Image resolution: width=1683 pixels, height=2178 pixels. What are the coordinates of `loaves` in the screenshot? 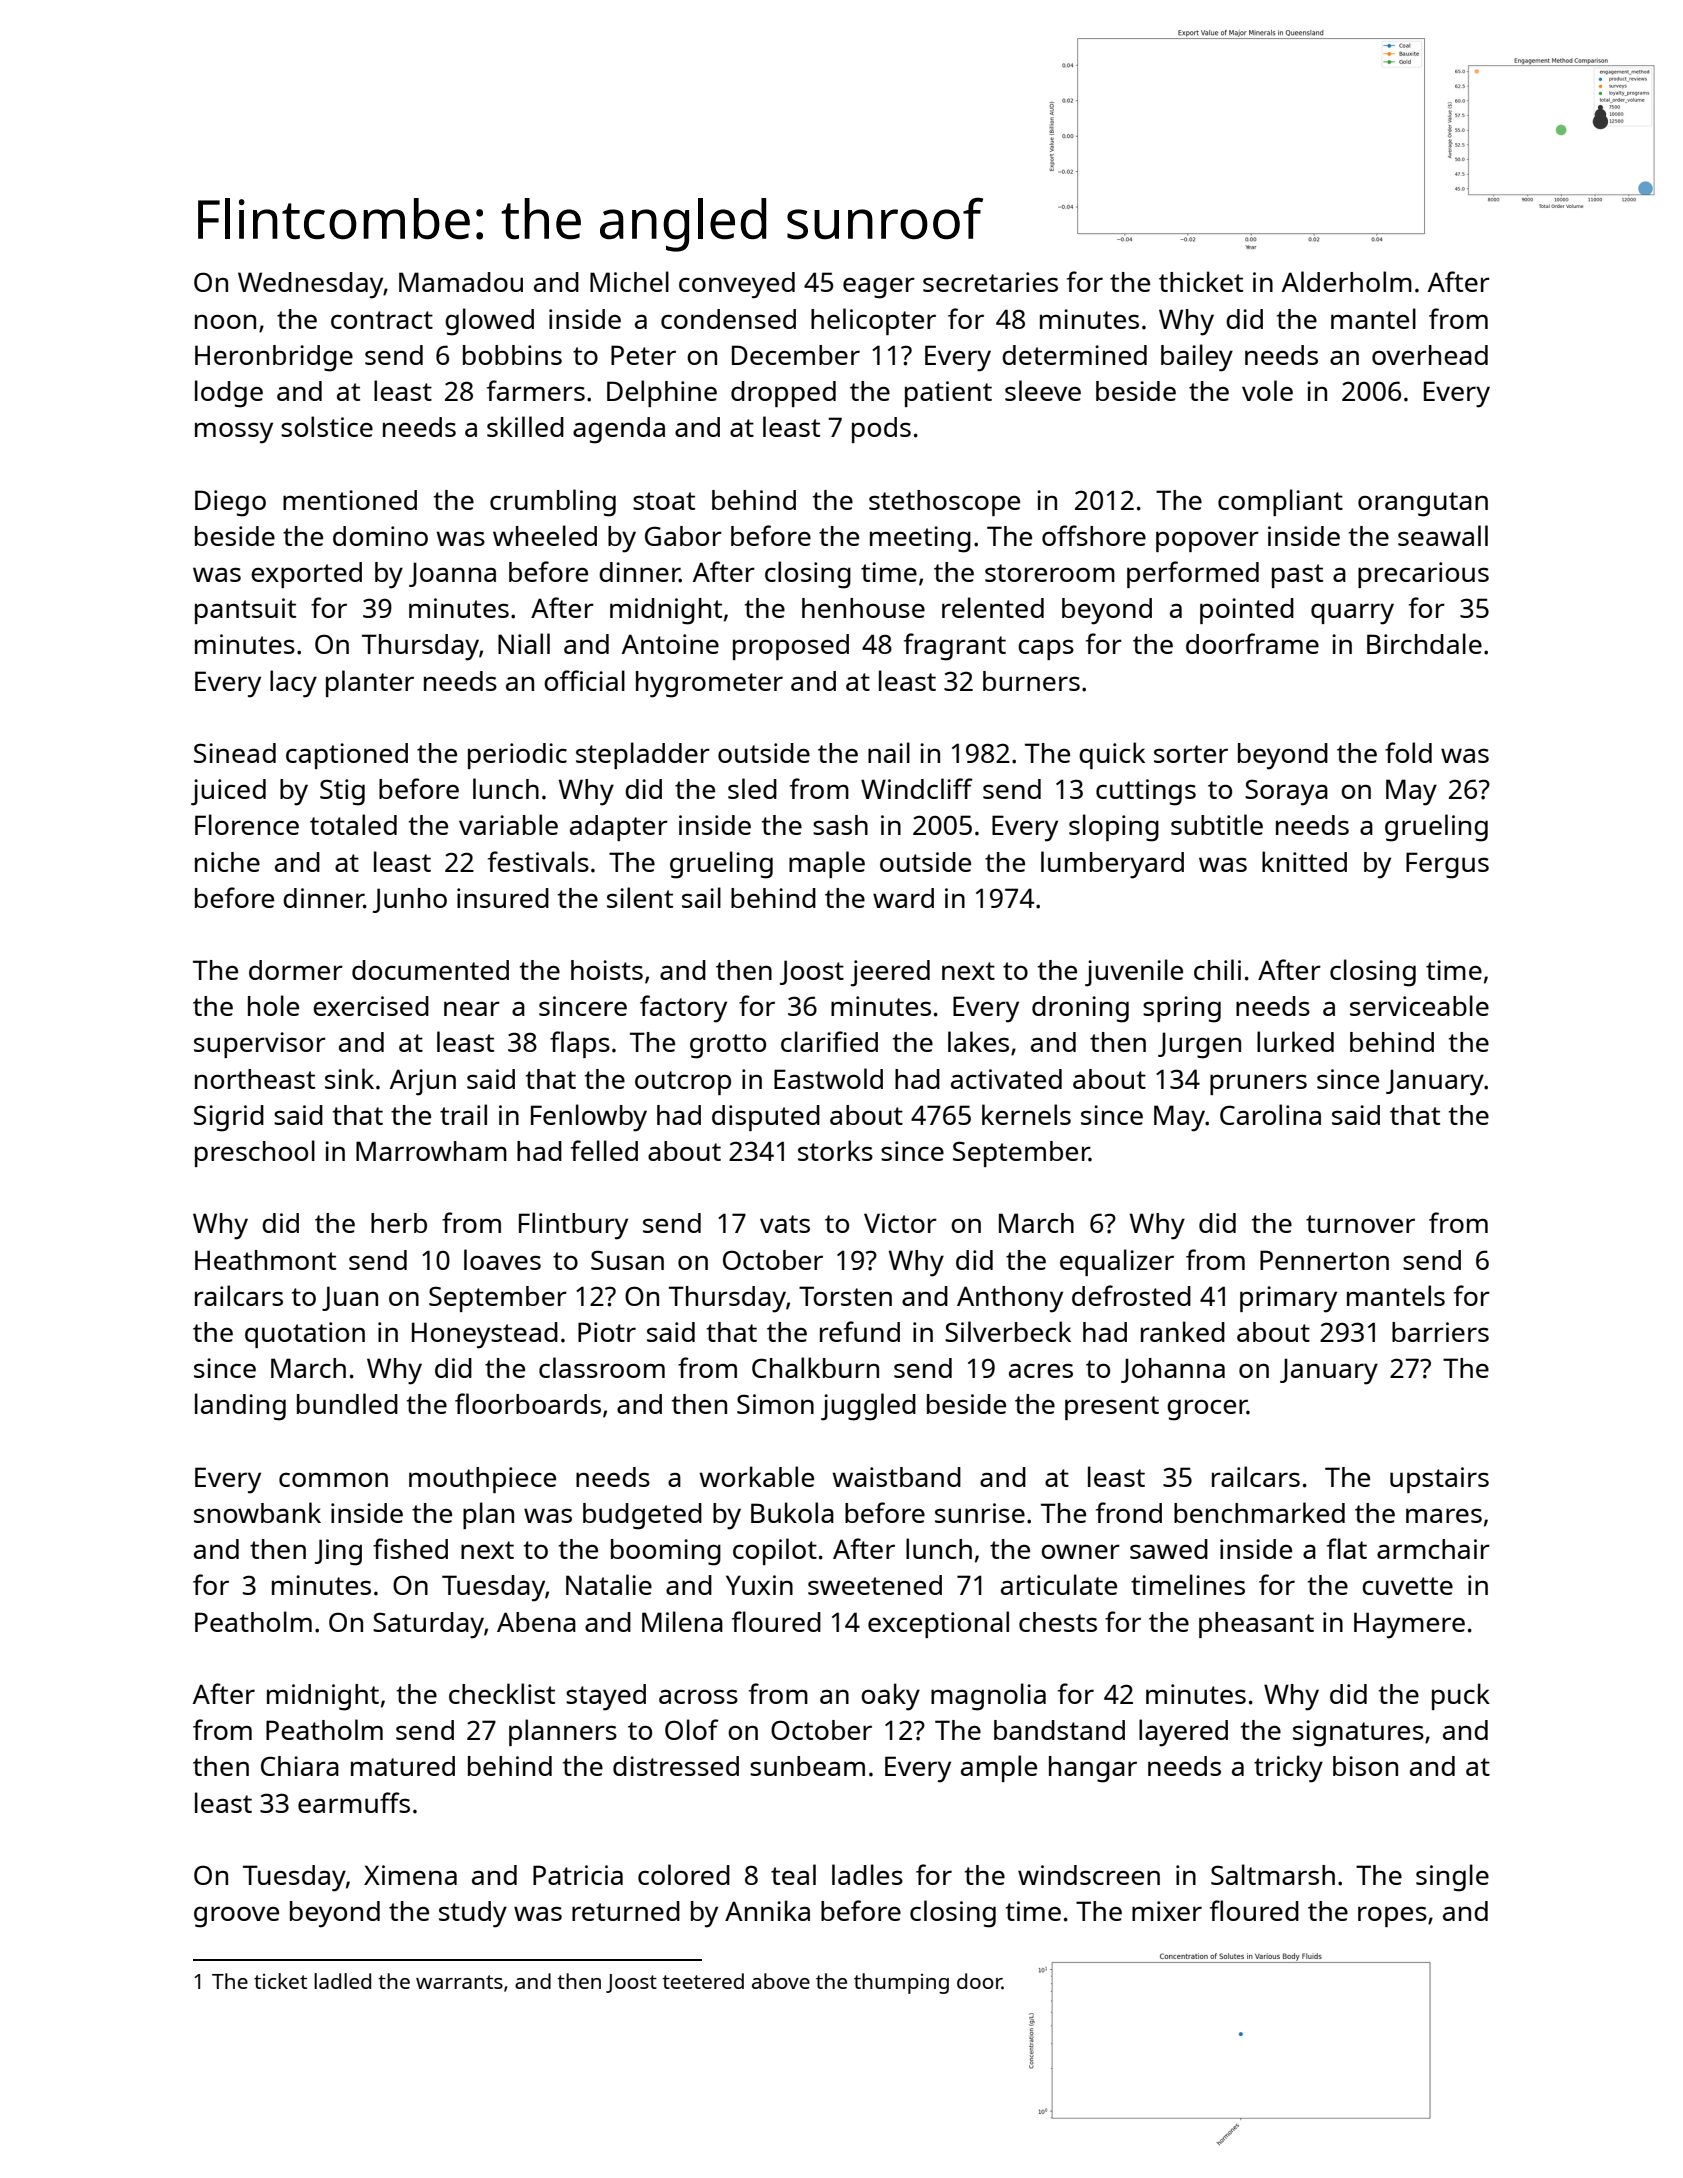 It's located at (502, 1259).
